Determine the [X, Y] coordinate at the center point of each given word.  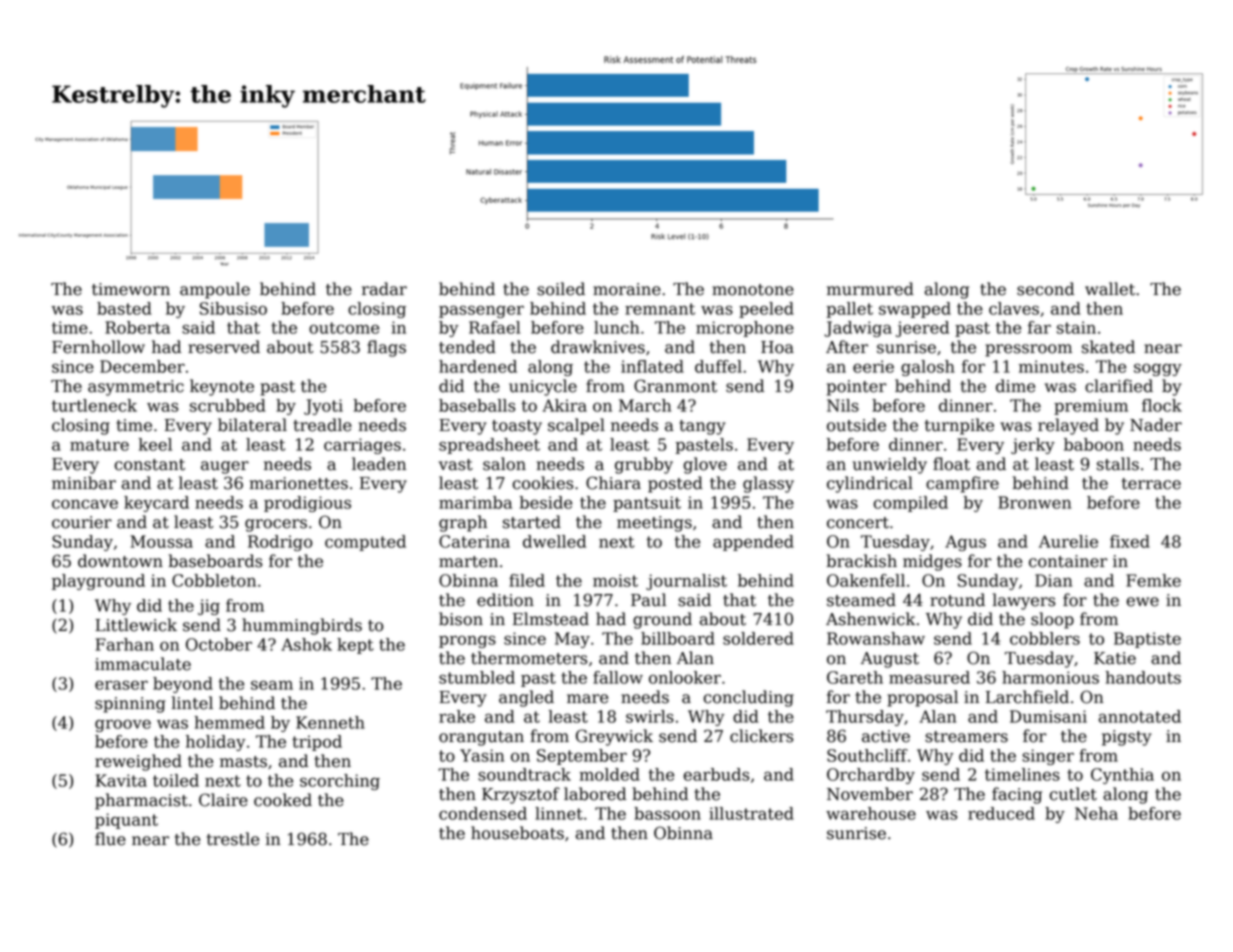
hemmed [229, 722]
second [1045, 289]
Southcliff [867, 755]
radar [384, 289]
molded [609, 774]
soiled [561, 289]
